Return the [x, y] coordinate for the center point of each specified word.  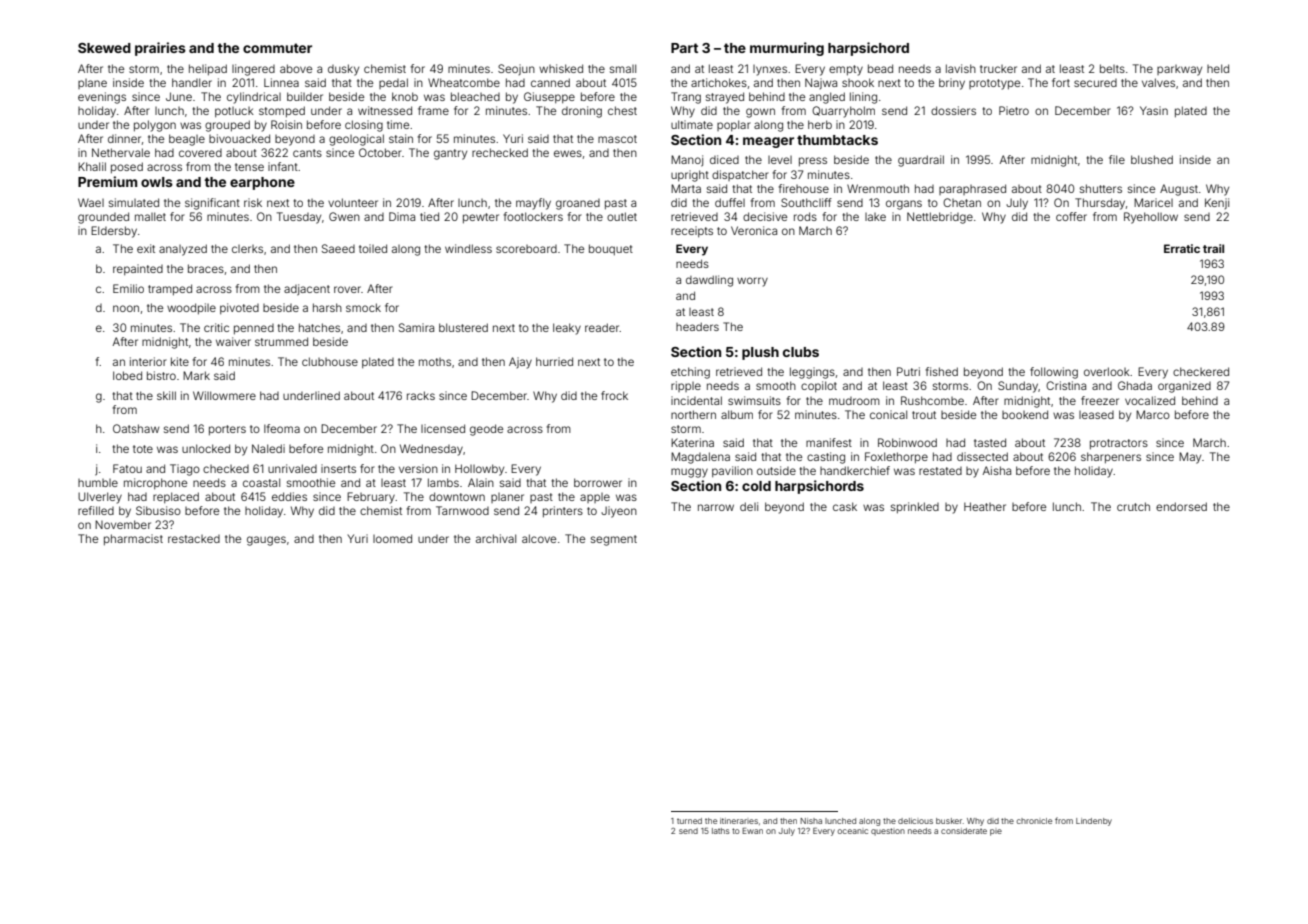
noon [126, 308]
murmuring [787, 49]
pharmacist [133, 540]
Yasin [1154, 110]
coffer [1071, 216]
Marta [686, 188]
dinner [124, 138]
